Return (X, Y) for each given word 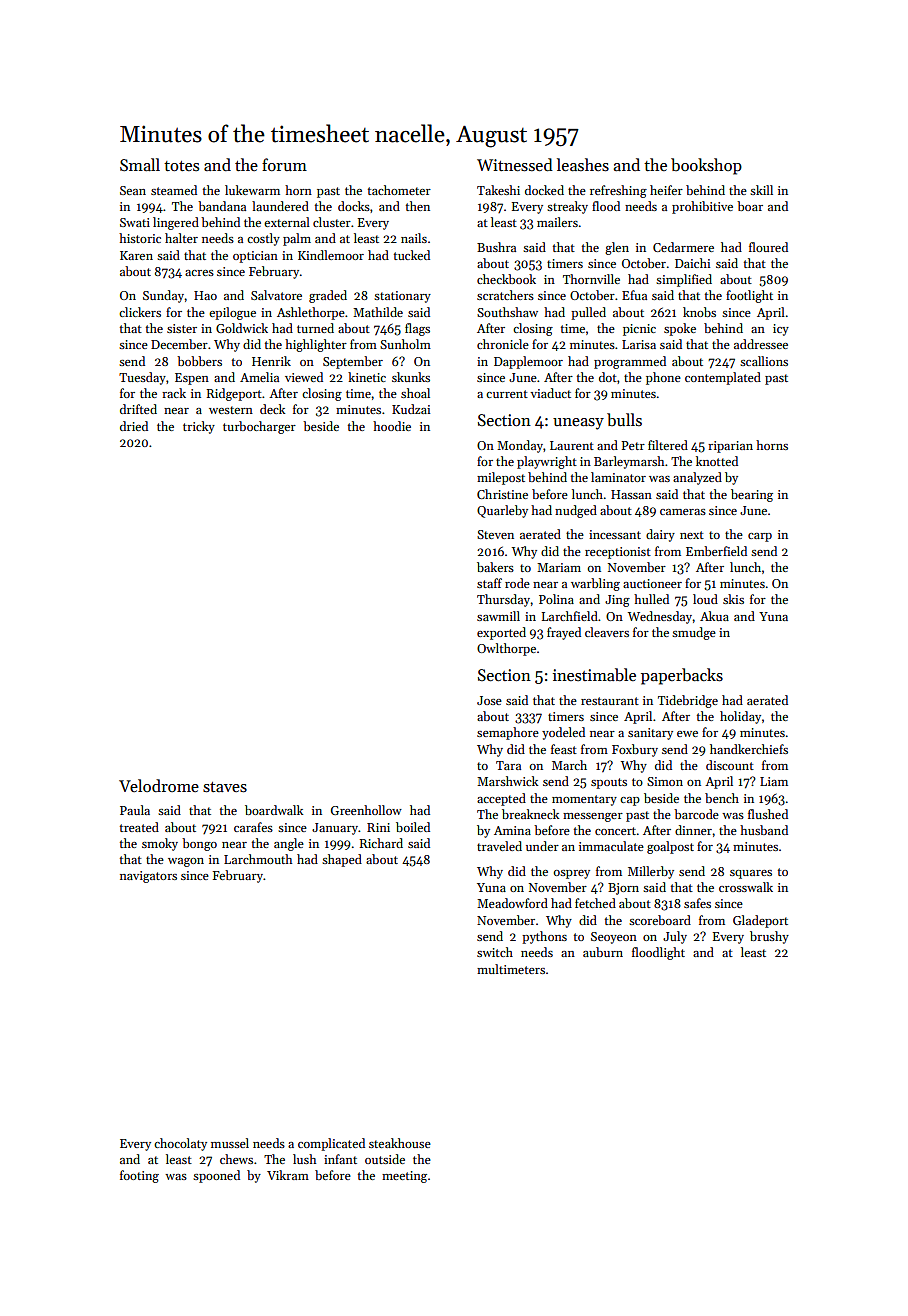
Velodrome (159, 785)
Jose (489, 700)
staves (225, 787)
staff (489, 583)
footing (139, 1176)
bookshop (706, 166)
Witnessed (515, 165)
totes (181, 166)
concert (615, 831)
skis (733, 599)
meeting (404, 1177)
